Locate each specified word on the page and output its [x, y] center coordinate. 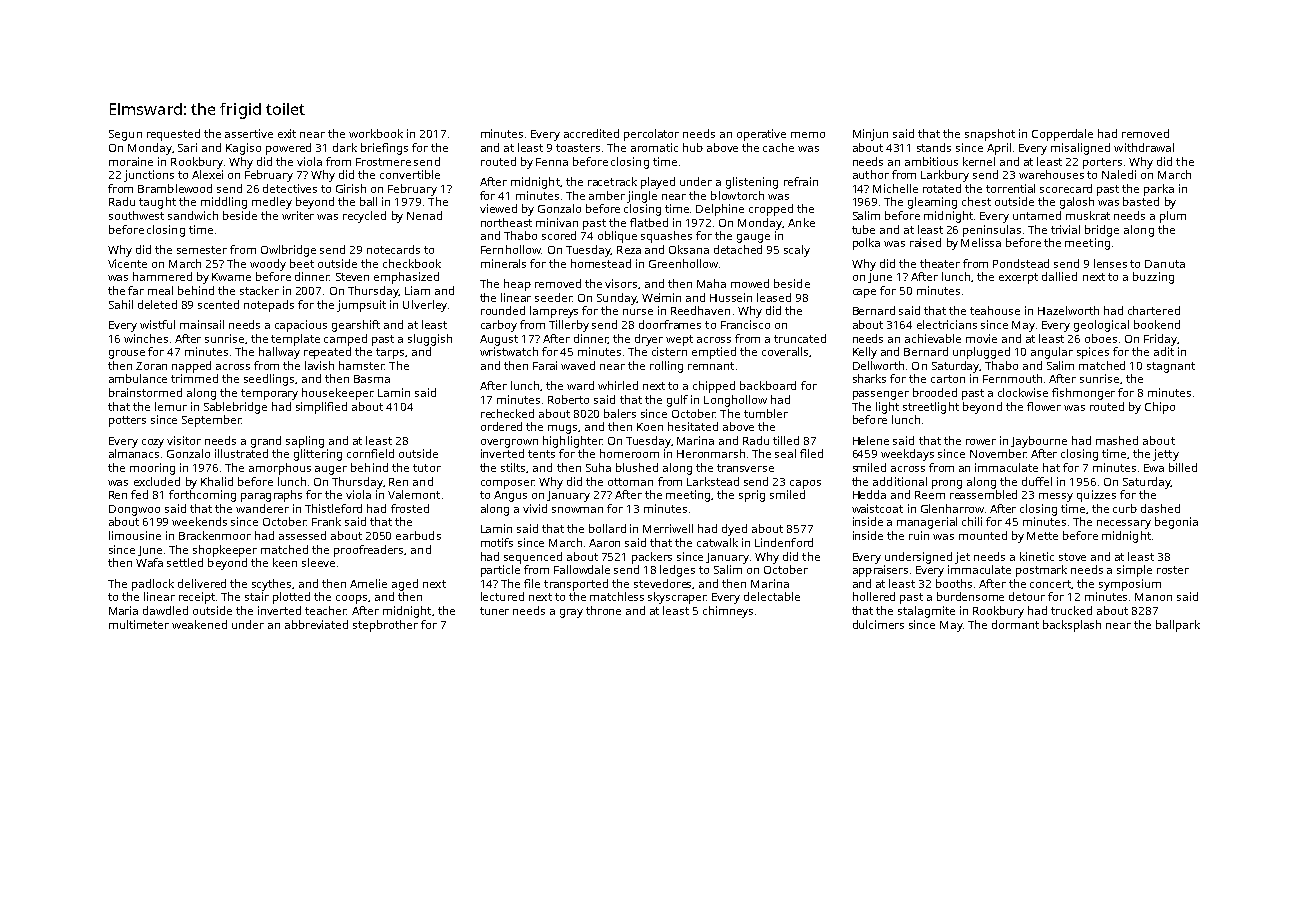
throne [603, 610]
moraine [131, 161]
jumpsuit [361, 306]
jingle [642, 197]
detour [1027, 596]
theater [940, 263]
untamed [1037, 215]
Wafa [149, 562]
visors [621, 283]
